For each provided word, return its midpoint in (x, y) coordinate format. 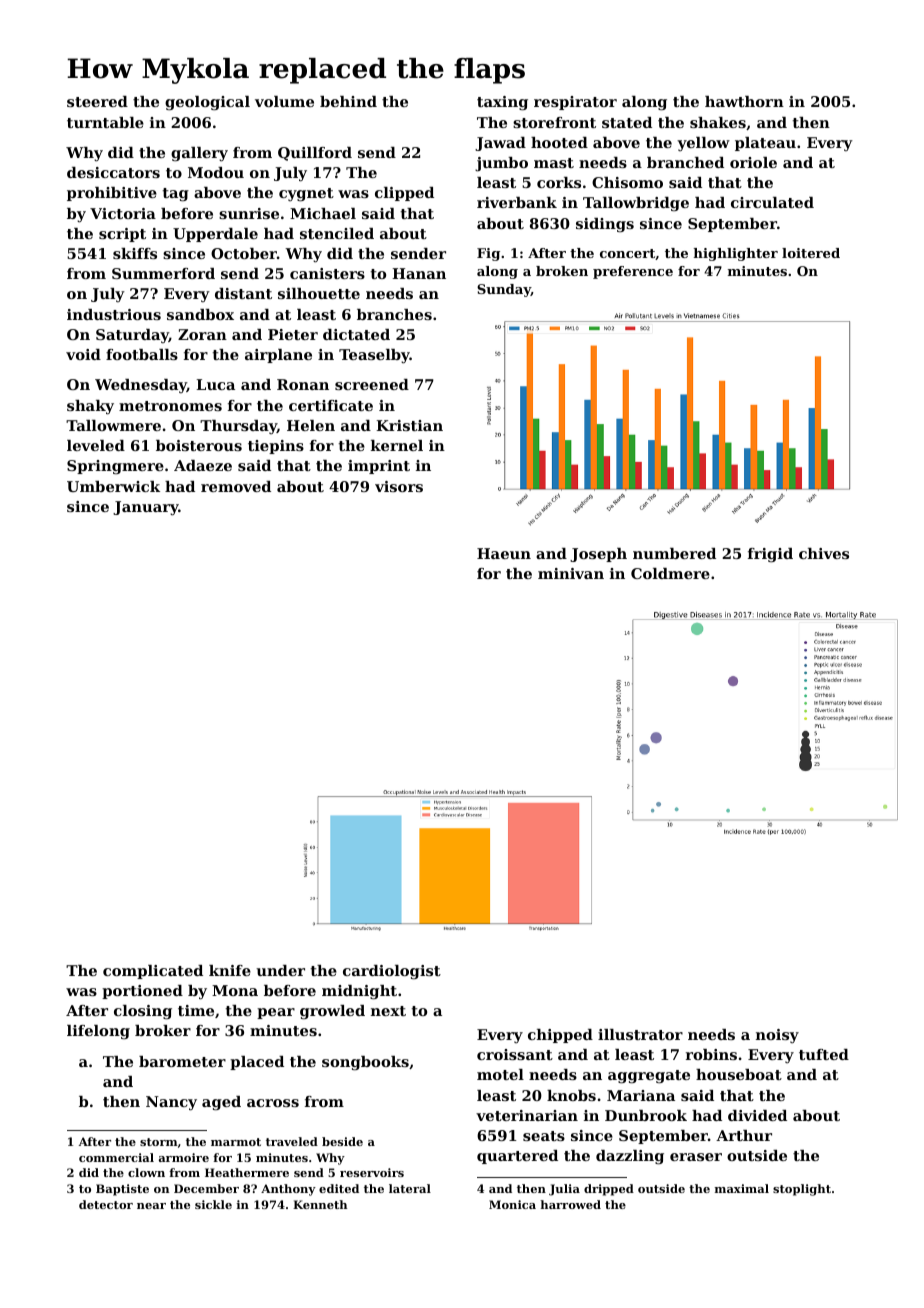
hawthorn (744, 101)
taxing (502, 103)
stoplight (802, 1190)
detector (106, 1204)
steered (97, 101)
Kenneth (320, 1204)
